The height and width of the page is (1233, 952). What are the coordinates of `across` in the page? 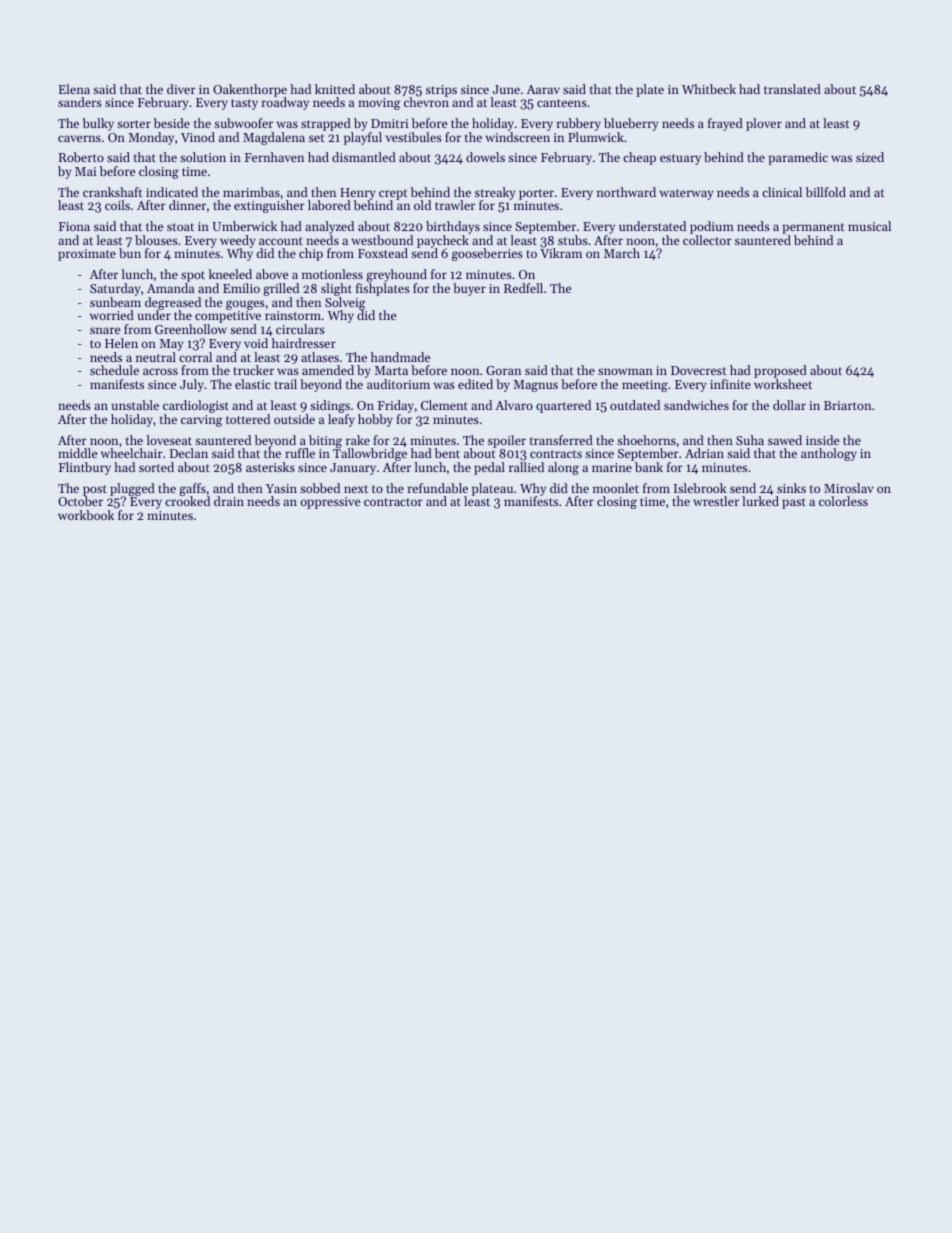 It's located at (160, 371).
